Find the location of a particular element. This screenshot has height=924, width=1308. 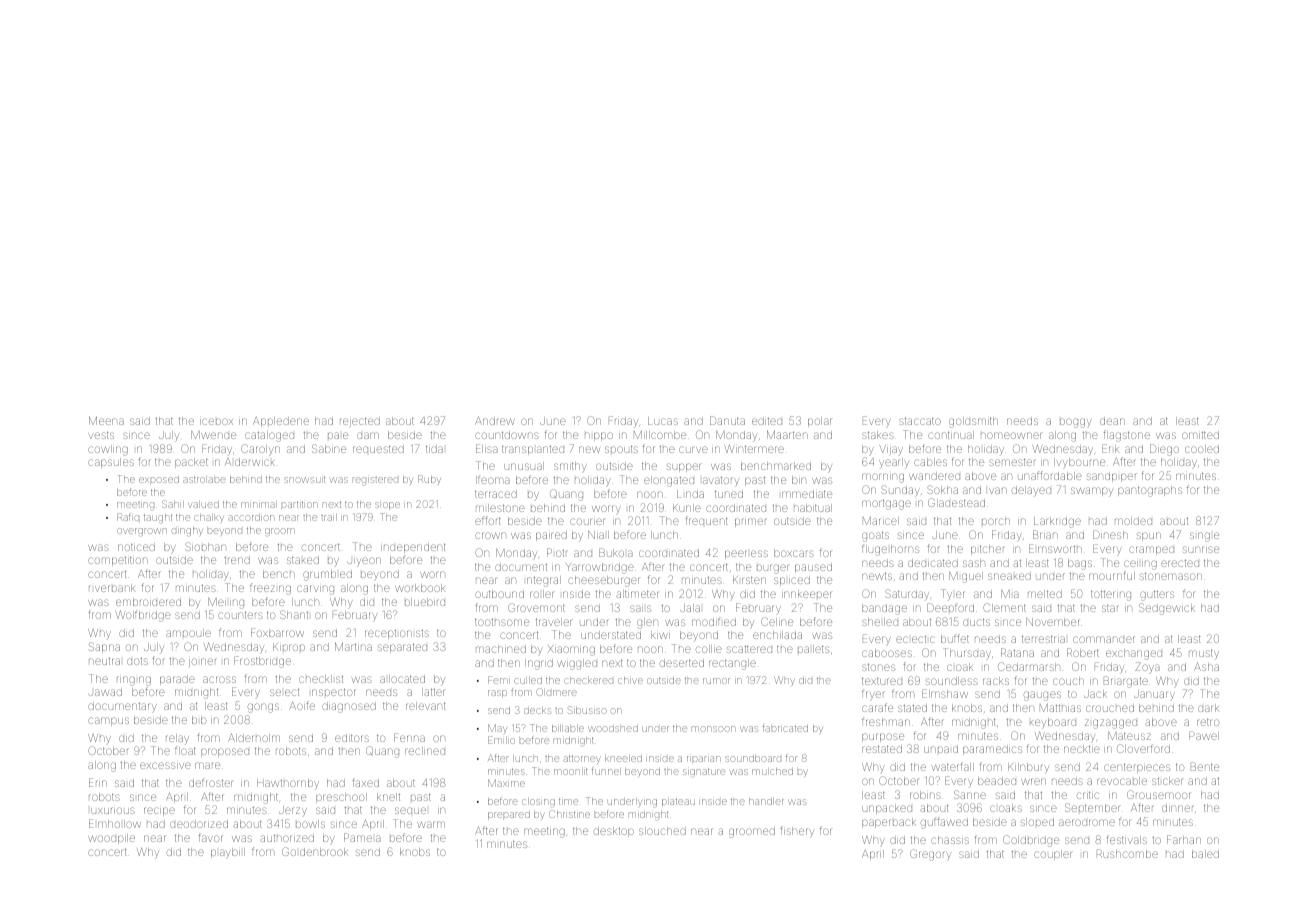

omitted is located at coordinates (1200, 435).
